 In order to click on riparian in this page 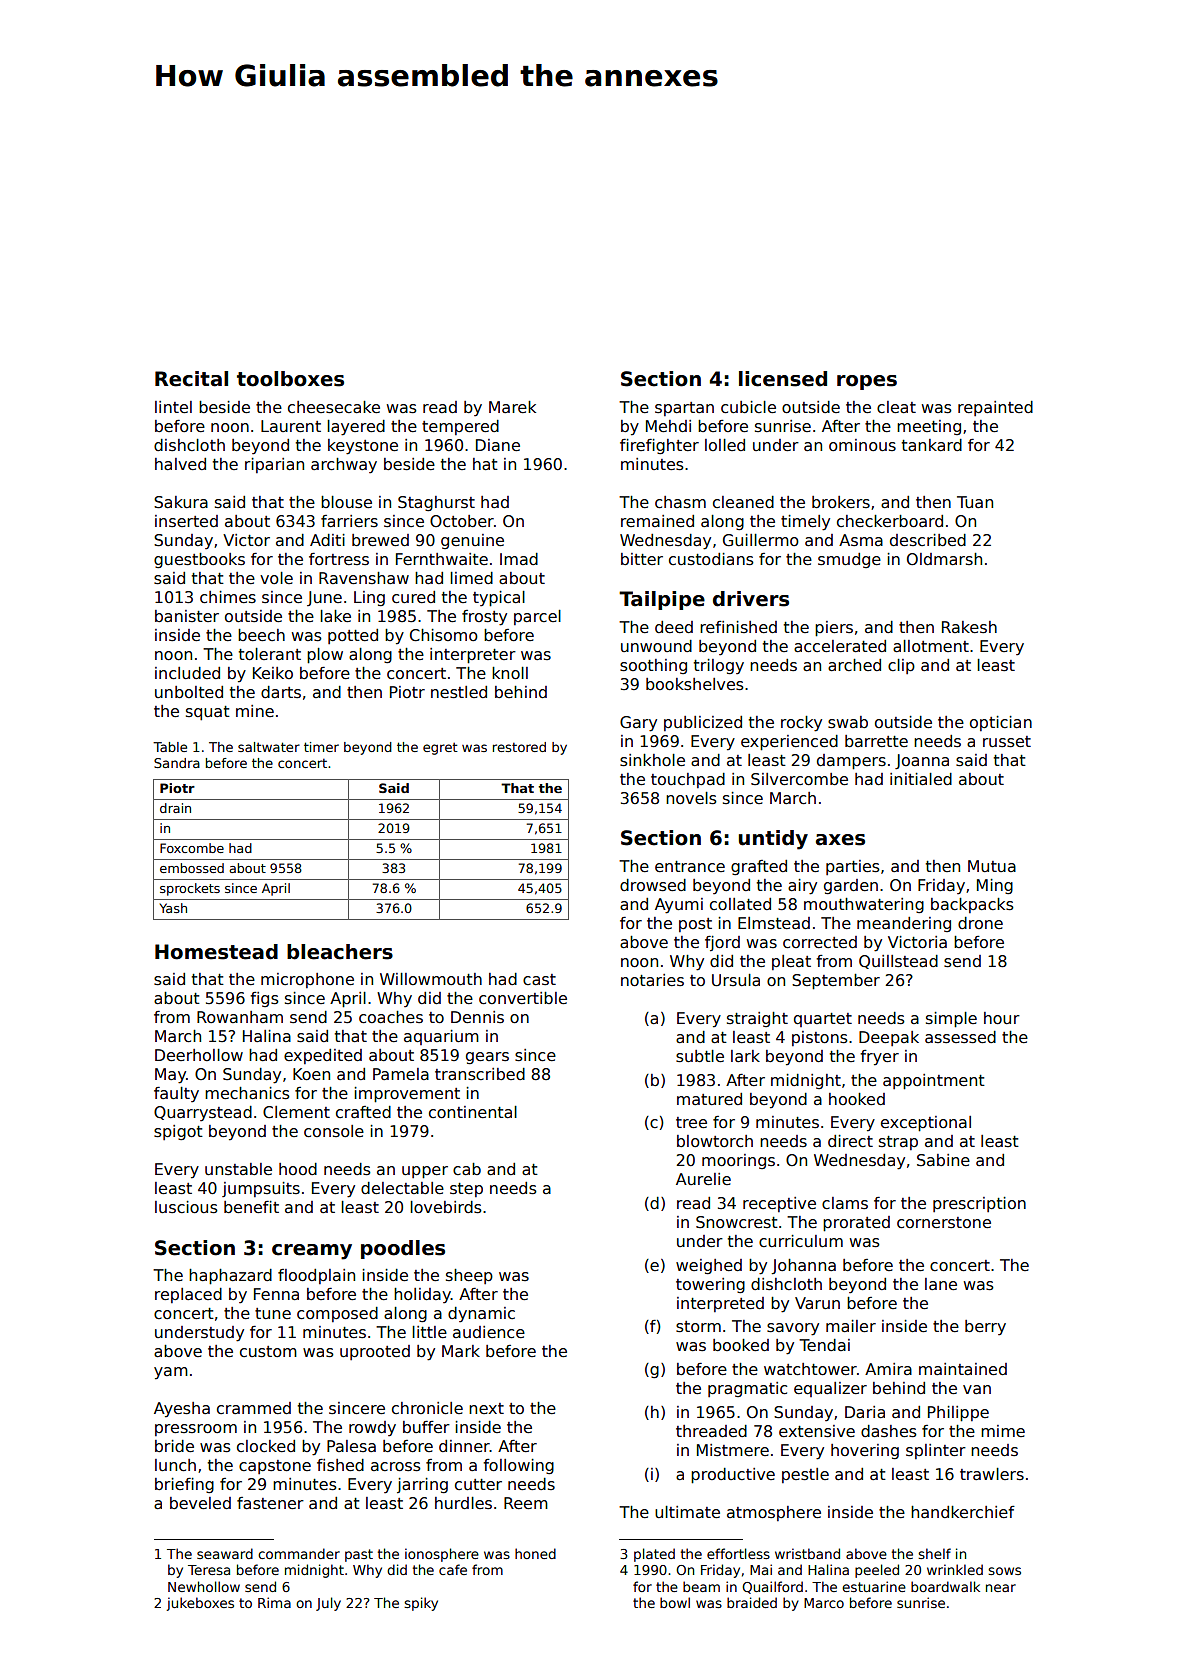, I will do `click(274, 465)`.
